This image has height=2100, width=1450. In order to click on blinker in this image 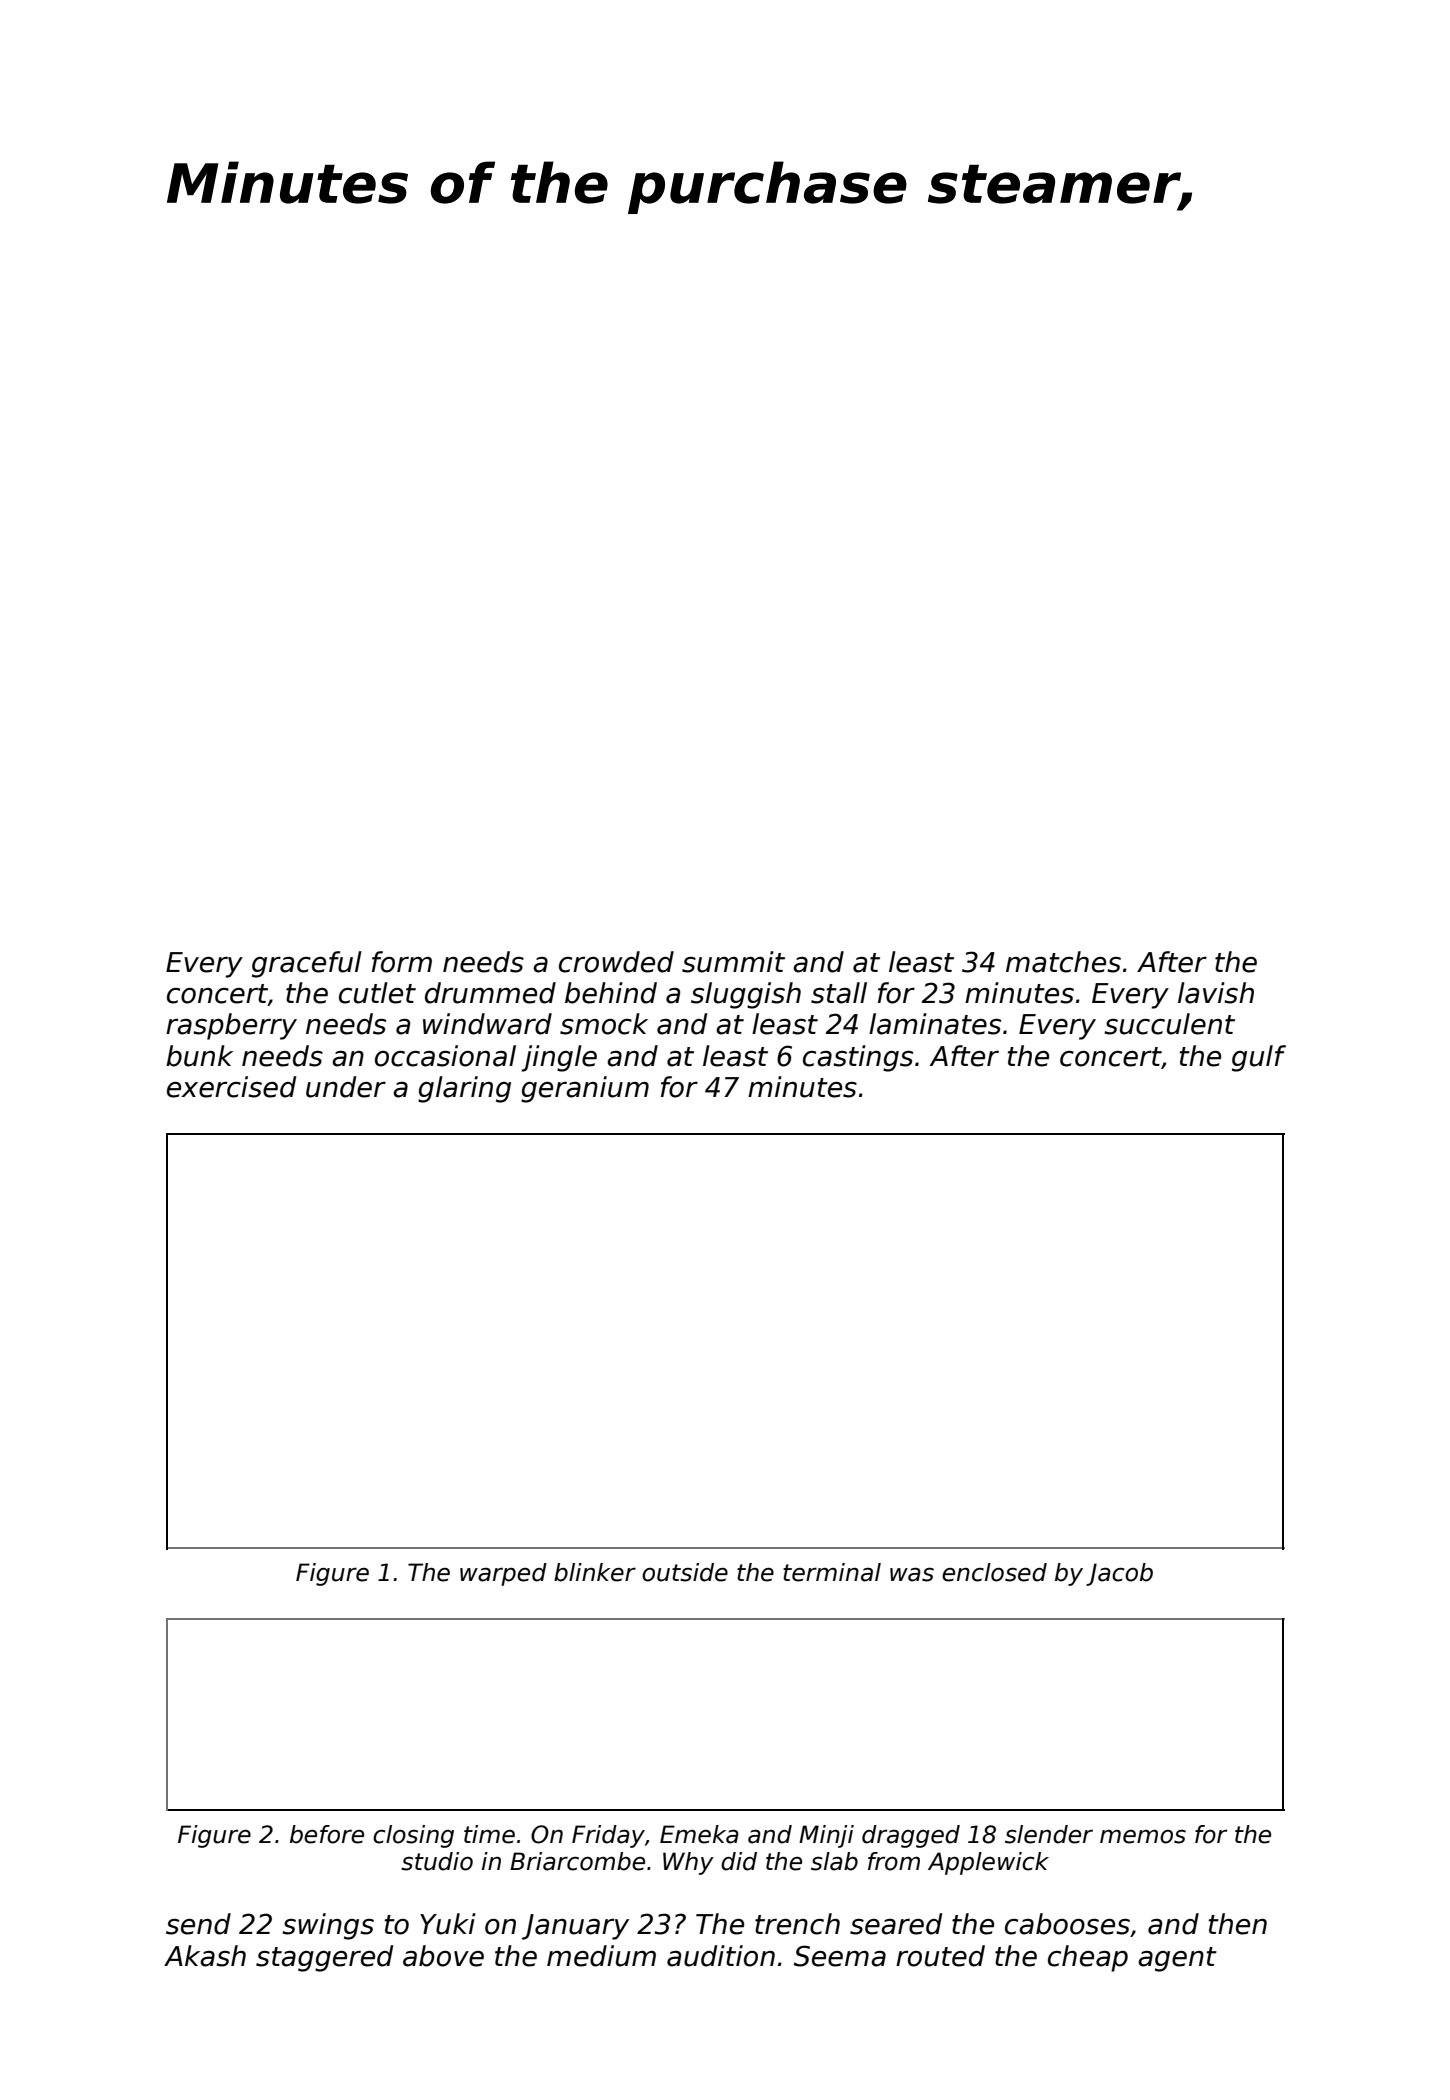, I will do `click(595, 1572)`.
